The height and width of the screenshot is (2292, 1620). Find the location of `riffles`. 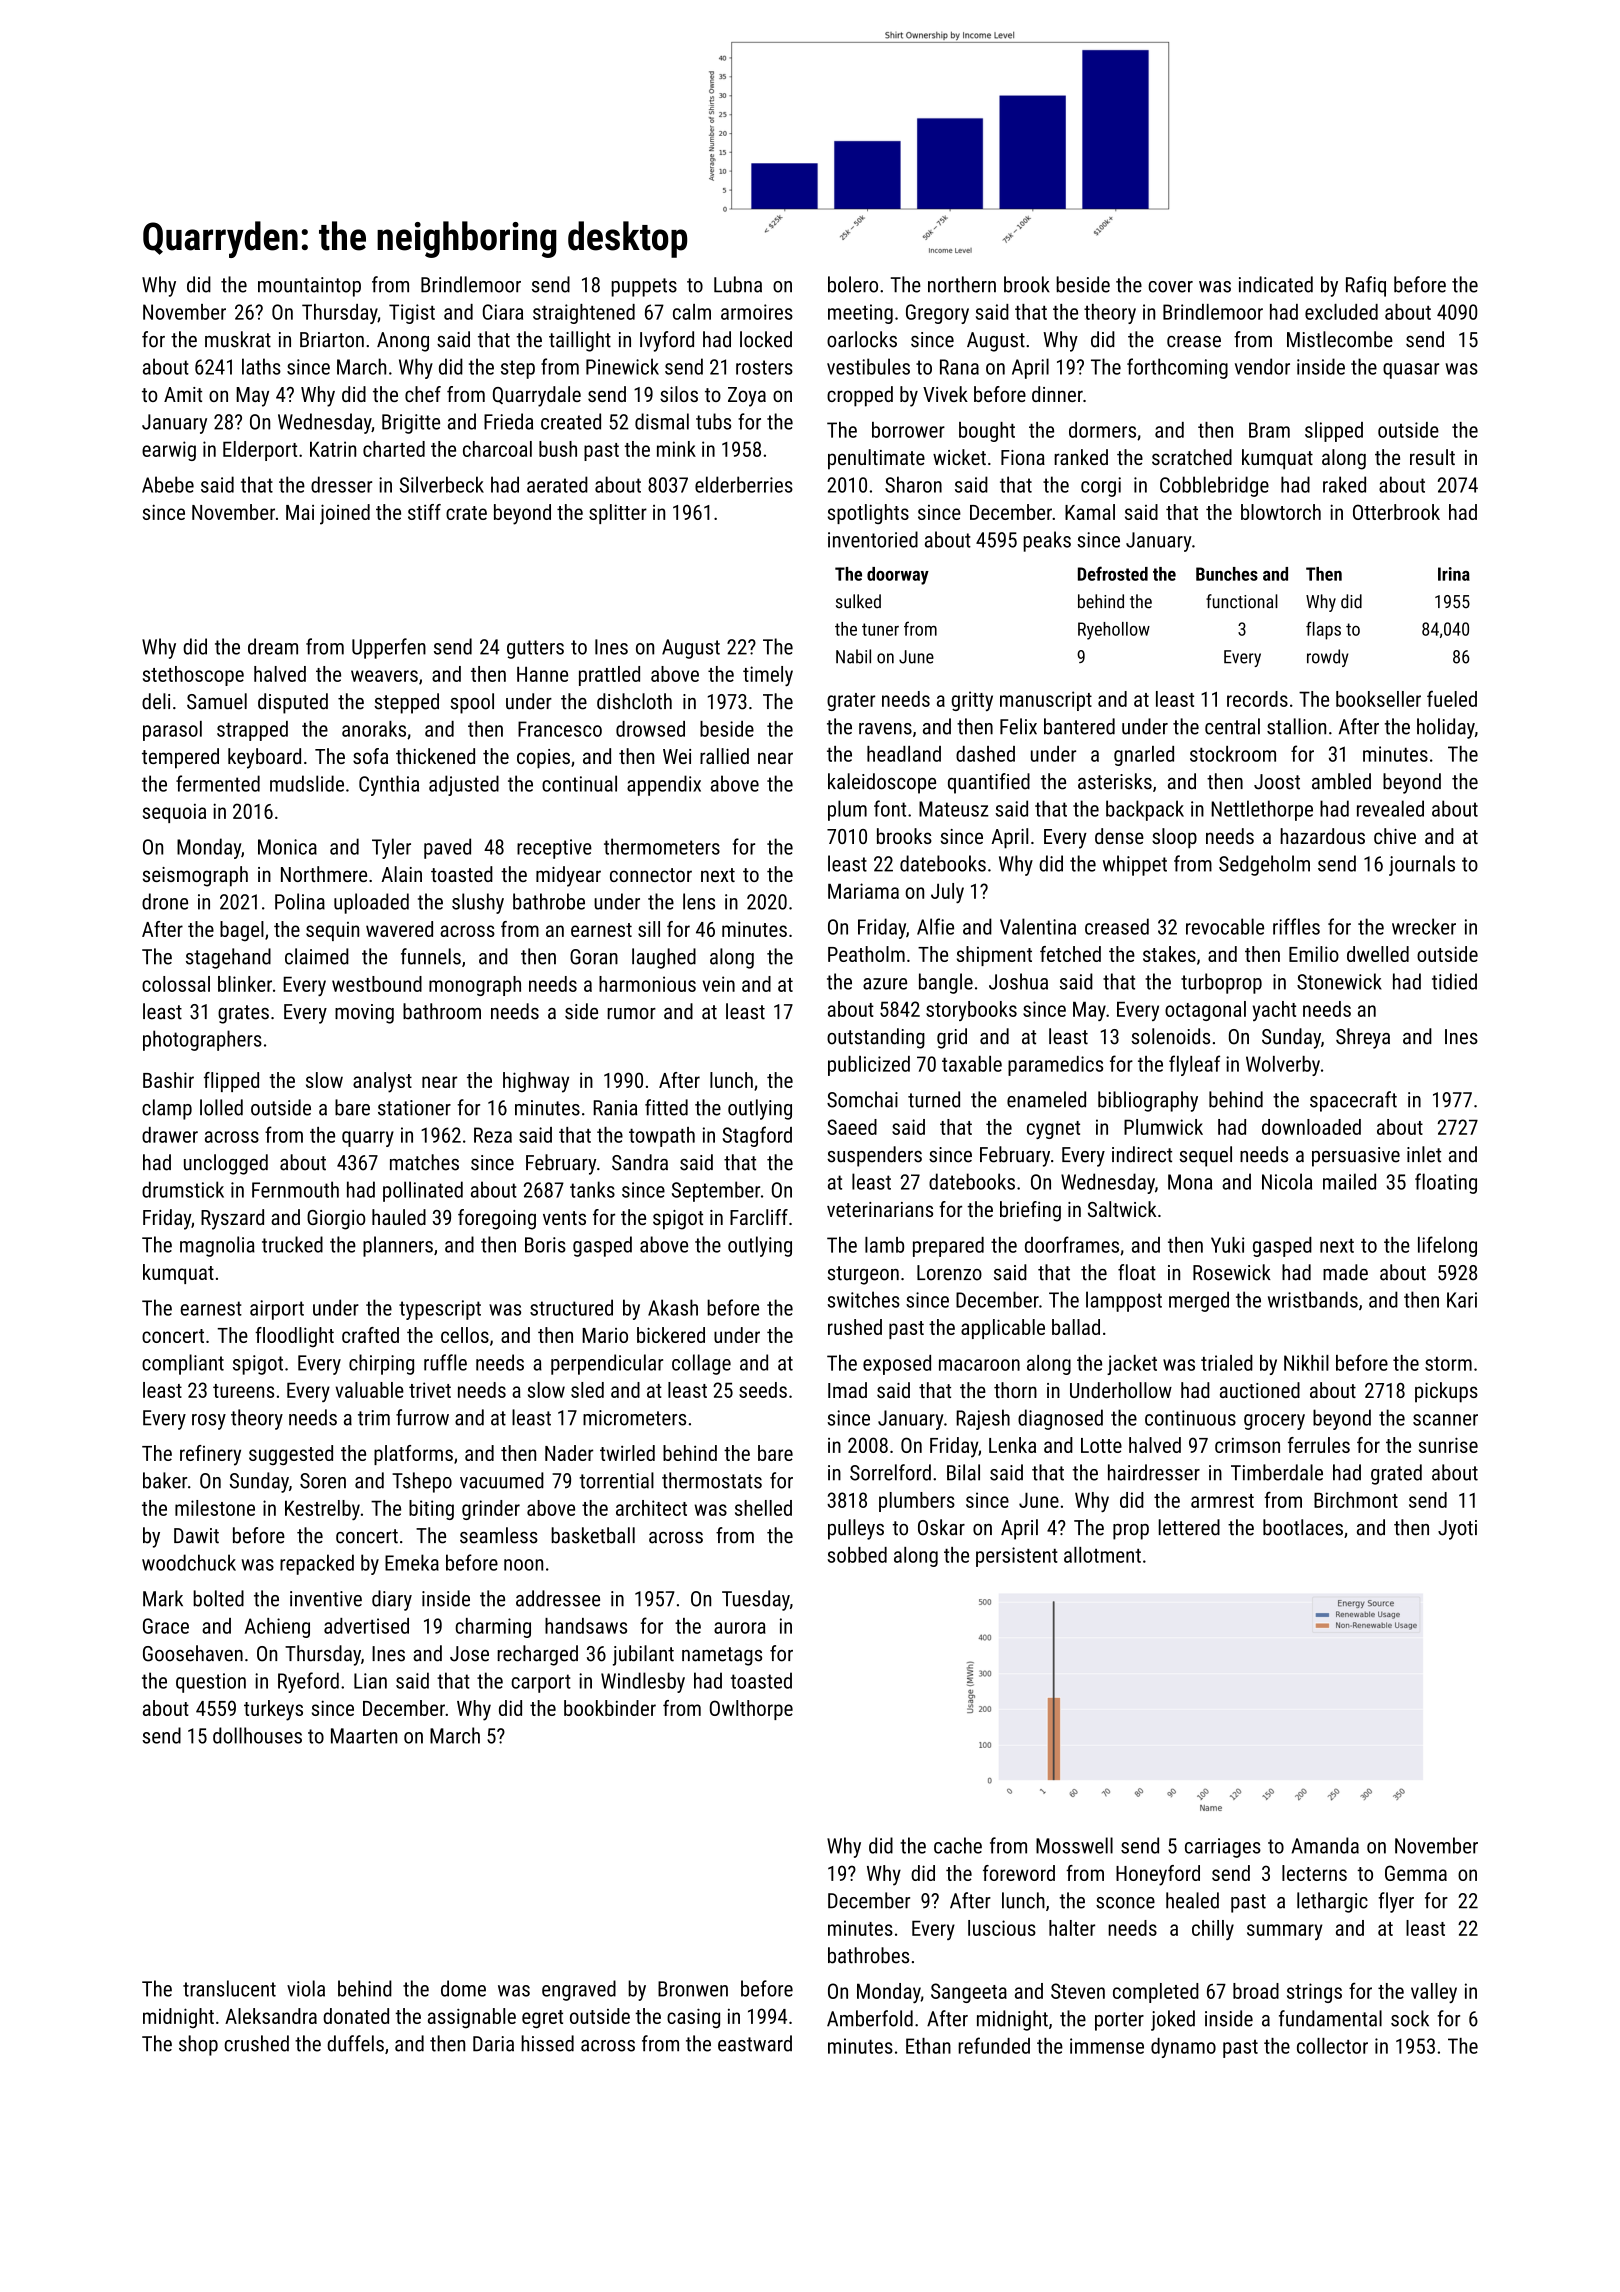

riffles is located at coordinates (1296, 926).
